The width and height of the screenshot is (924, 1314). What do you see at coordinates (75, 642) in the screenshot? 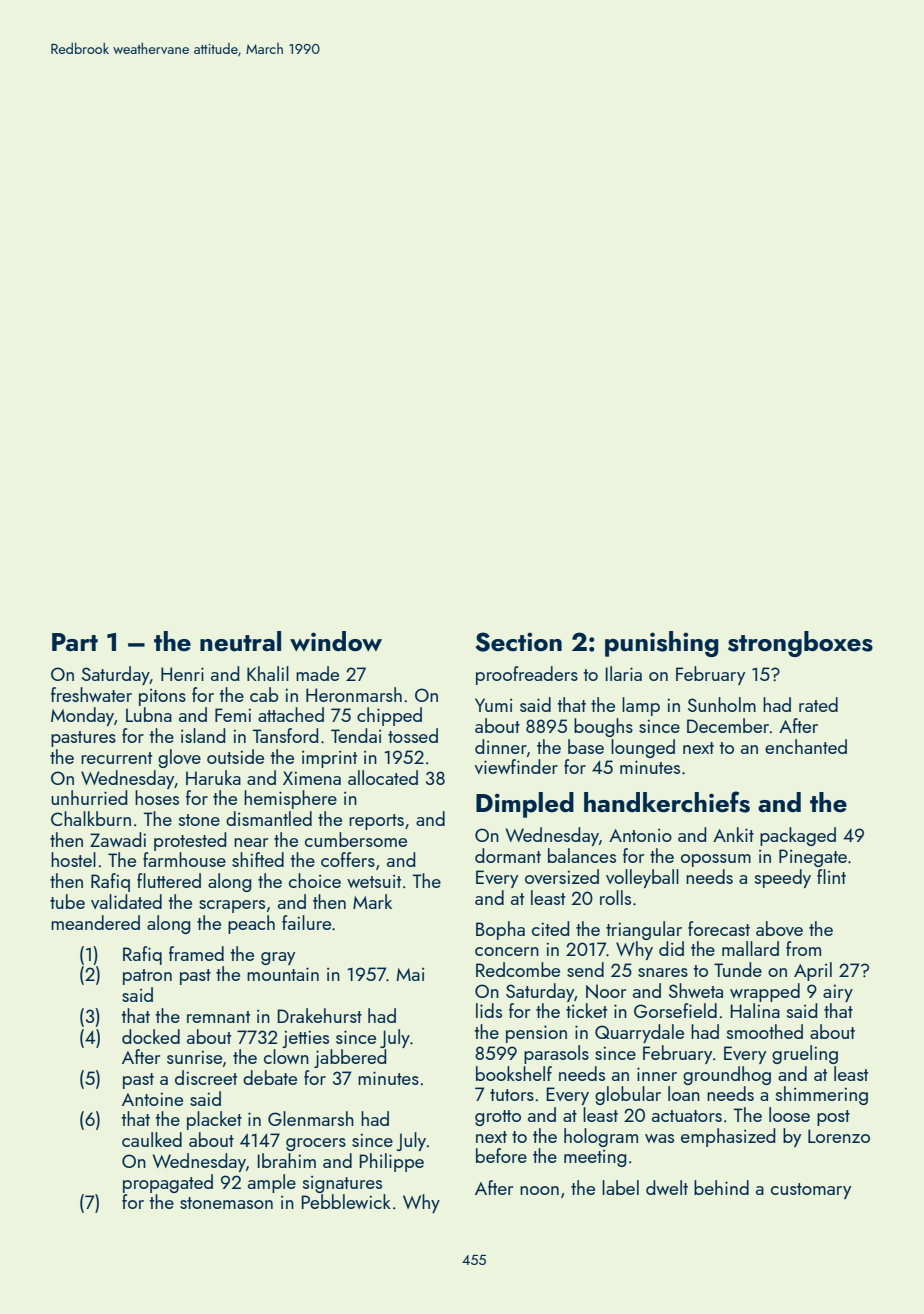
I see `Part` at bounding box center [75, 642].
